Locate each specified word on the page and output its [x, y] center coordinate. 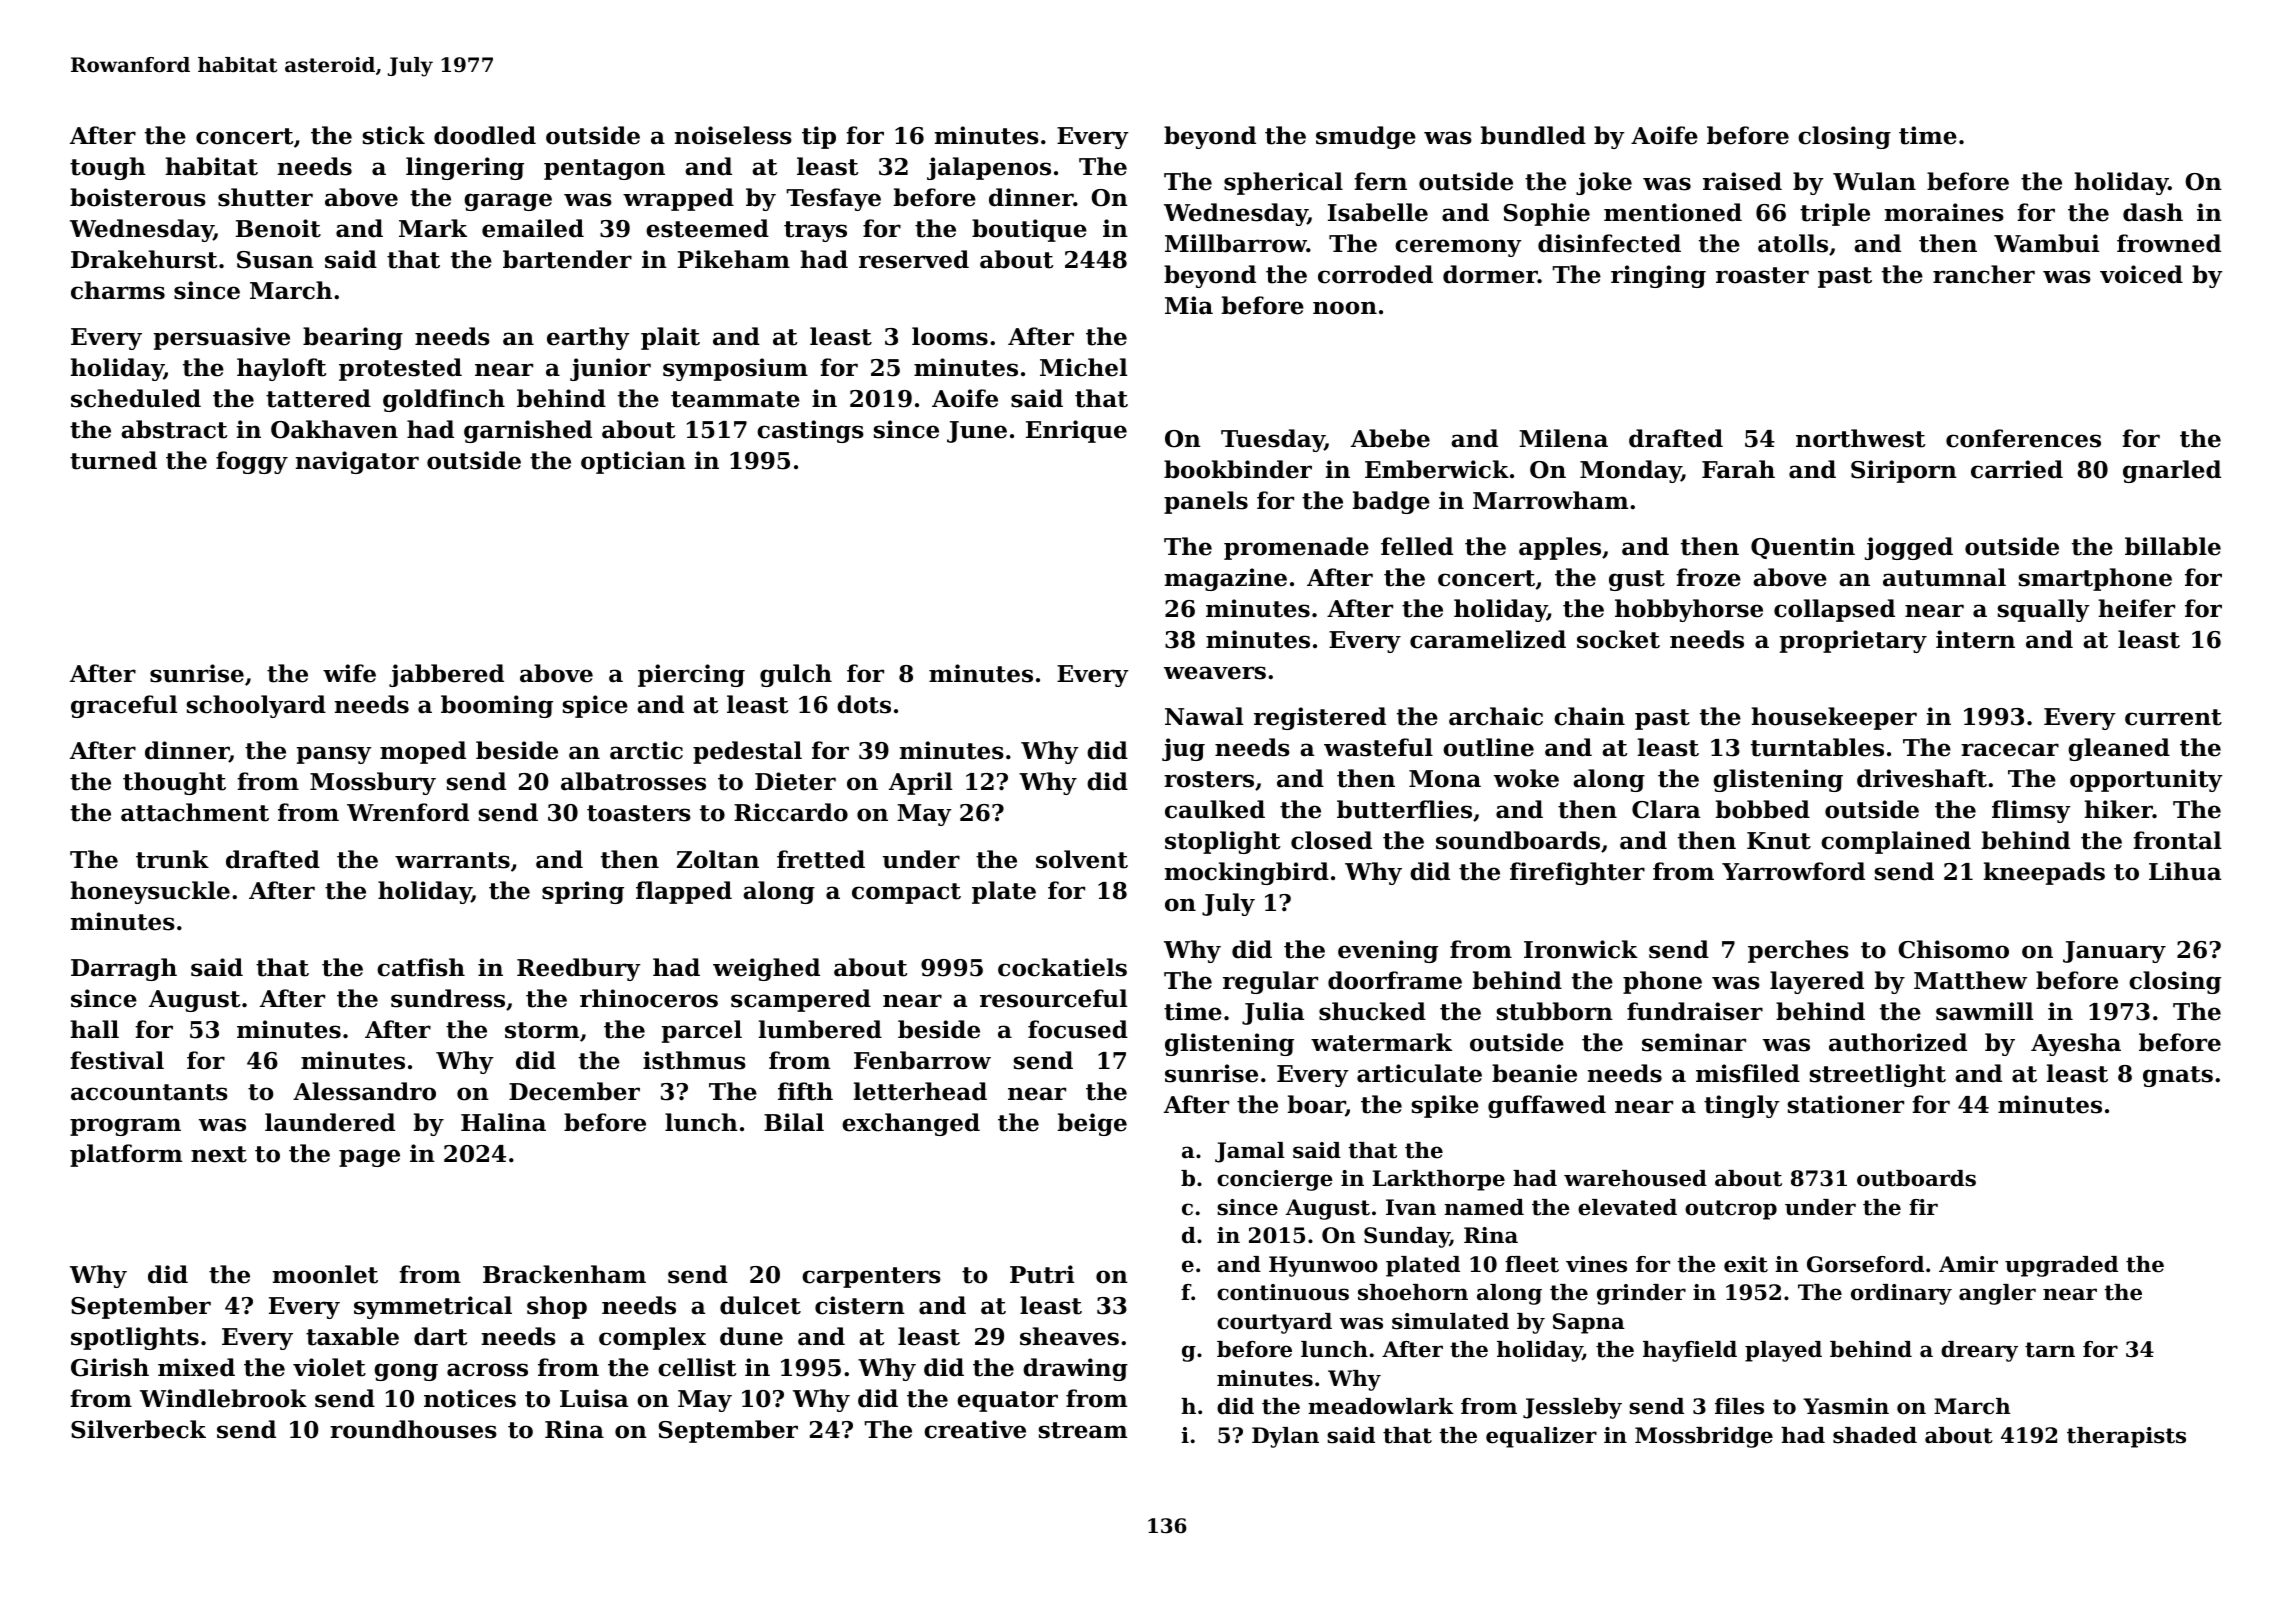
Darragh [124, 969]
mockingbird [1247, 873]
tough [108, 168]
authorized [1898, 1042]
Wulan [1874, 181]
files [1739, 1406]
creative [975, 1429]
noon [1345, 308]
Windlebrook [223, 1398]
